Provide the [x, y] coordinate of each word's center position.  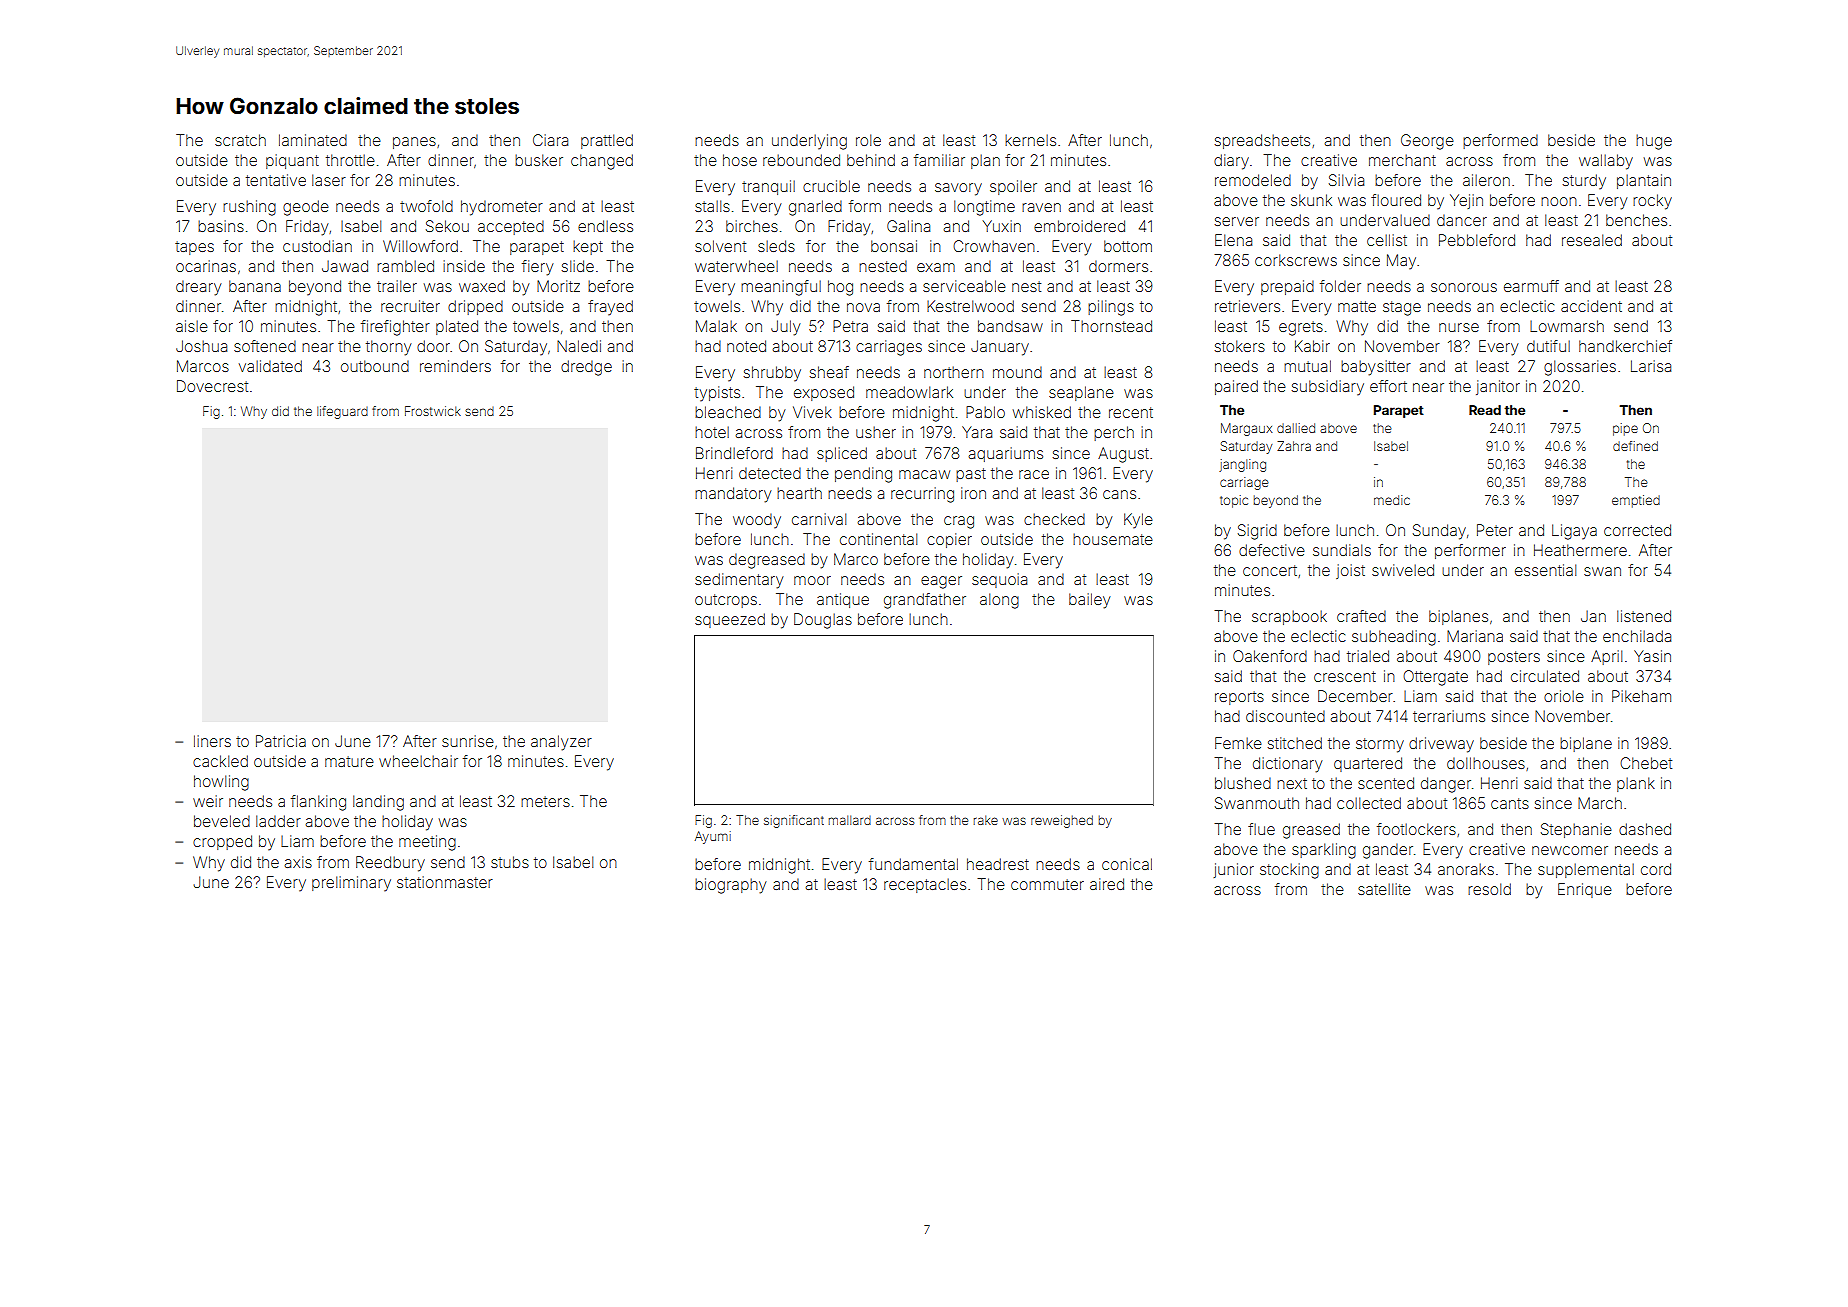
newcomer [1570, 850]
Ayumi [713, 837]
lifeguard [342, 412]
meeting [427, 843]
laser [329, 180]
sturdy [1584, 181]
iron [973, 493]
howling [221, 783]
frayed [610, 307]
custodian [317, 246]
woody [757, 520]
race [1034, 474]
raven [1041, 207]
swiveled [1403, 570]
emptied [1636, 501]
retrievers [1247, 306]
